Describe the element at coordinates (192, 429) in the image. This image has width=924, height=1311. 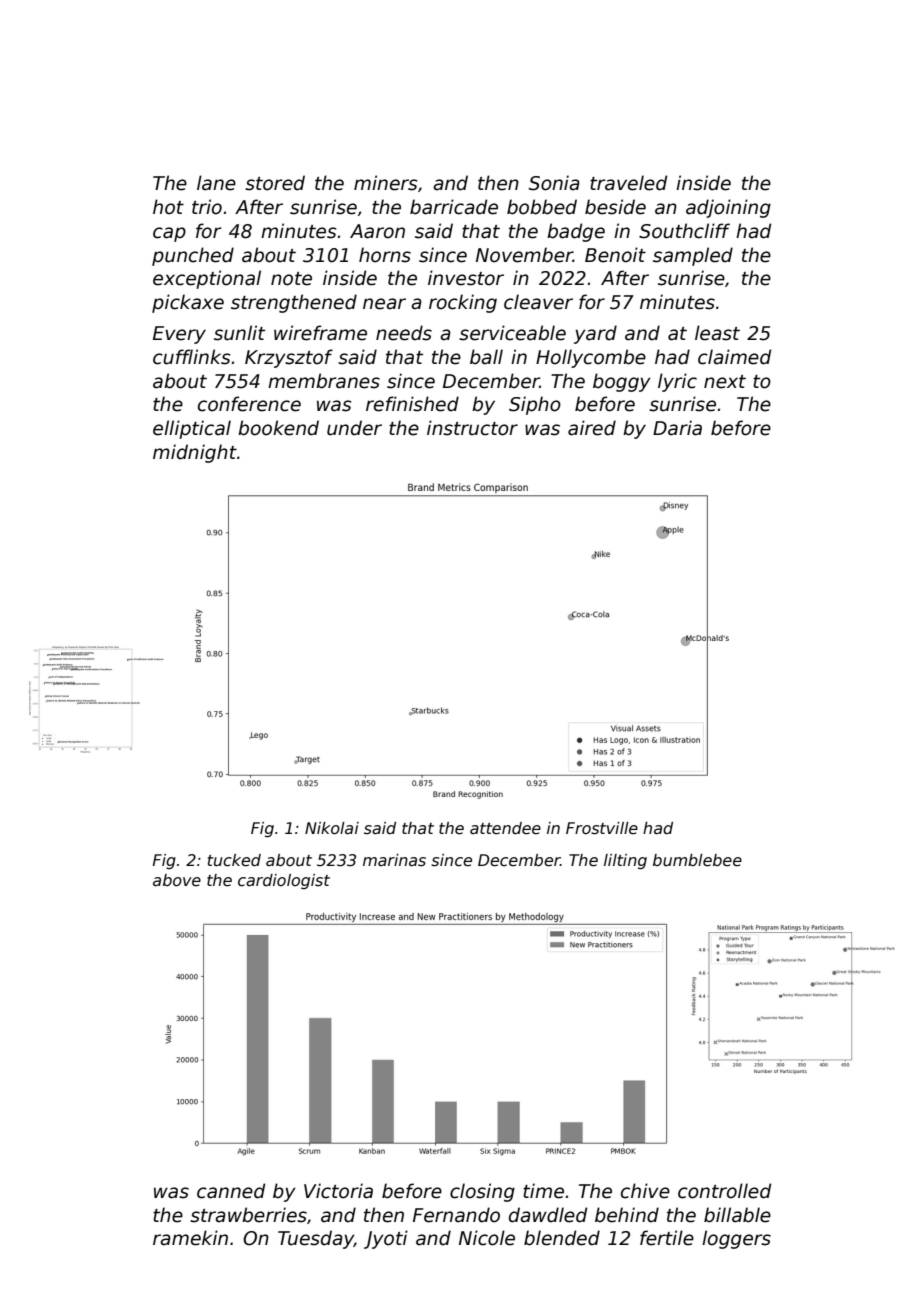
I see `elliptical` at that location.
